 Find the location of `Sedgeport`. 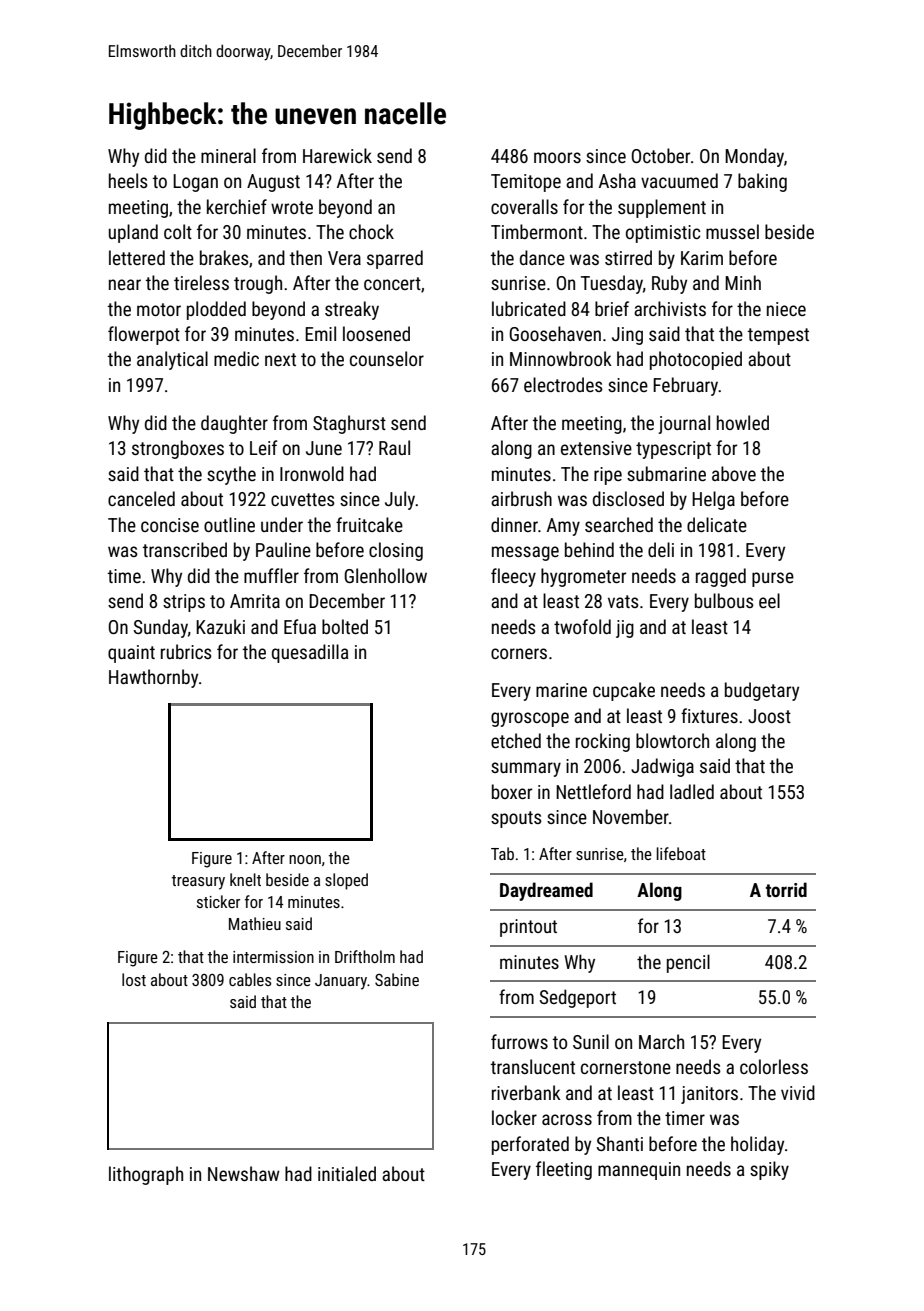

Sedgeport is located at coordinates (578, 998).
